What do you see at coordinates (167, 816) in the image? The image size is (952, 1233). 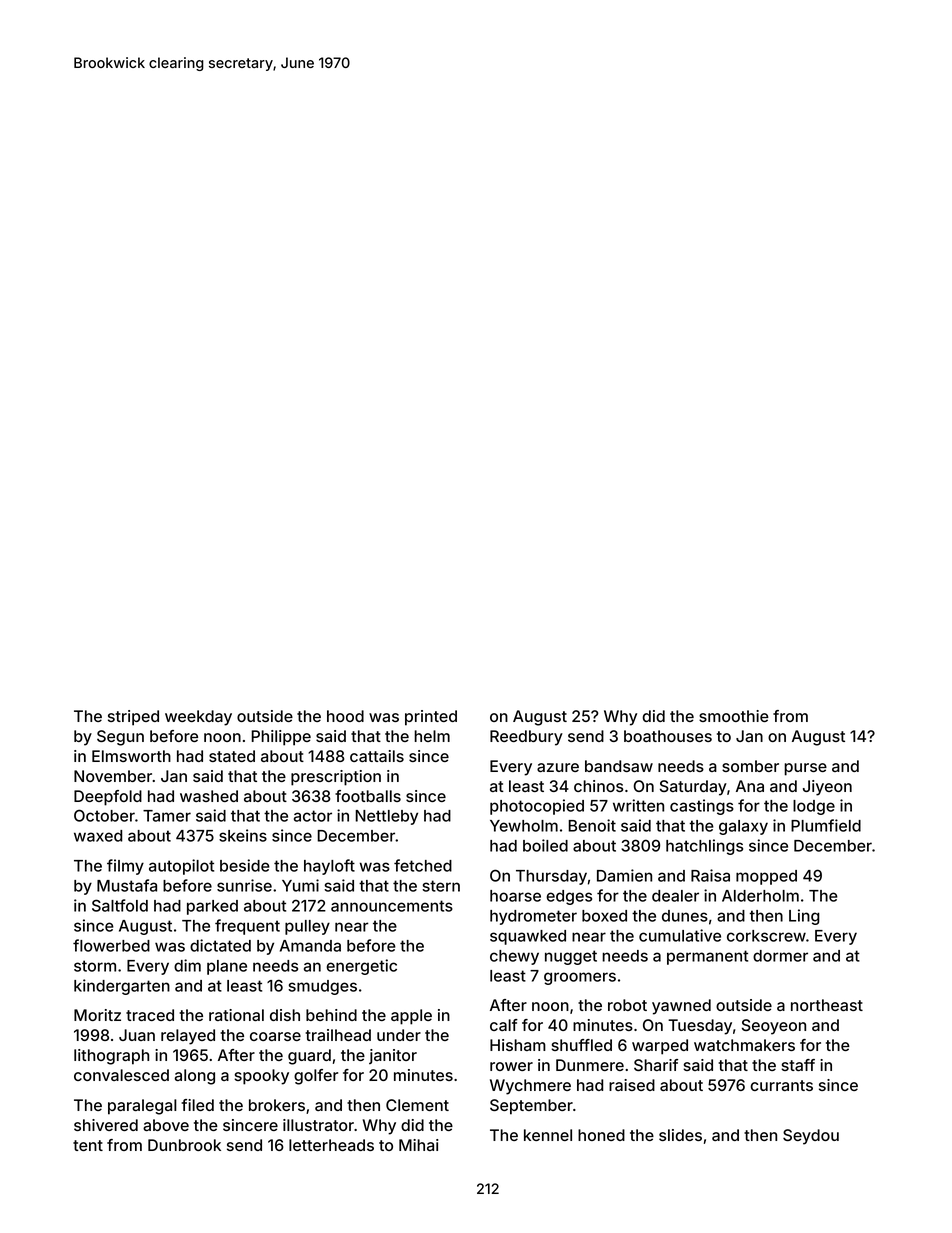 I see `Tamer` at bounding box center [167, 816].
